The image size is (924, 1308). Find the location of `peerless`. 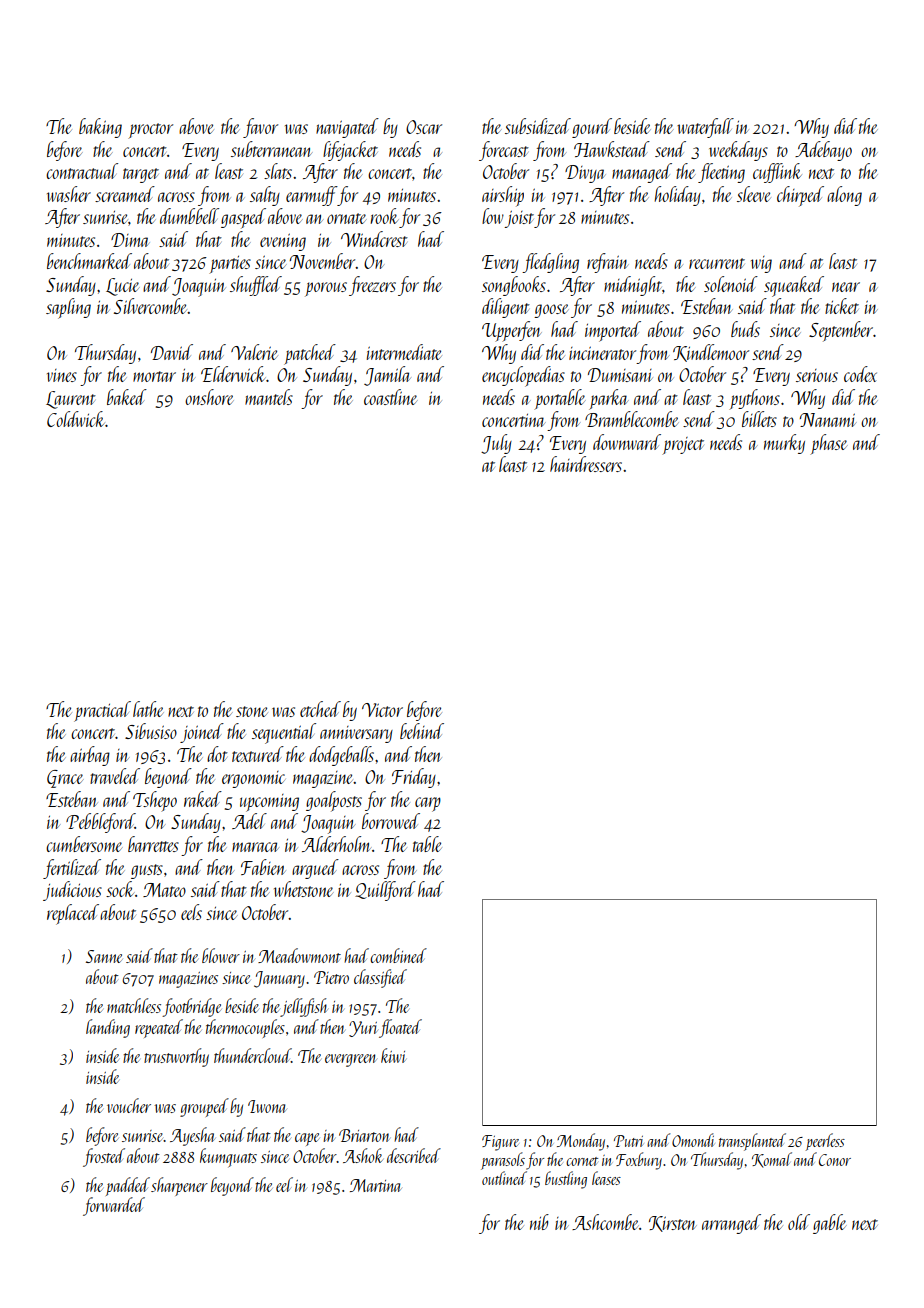

peerless is located at coordinates (825, 1142).
